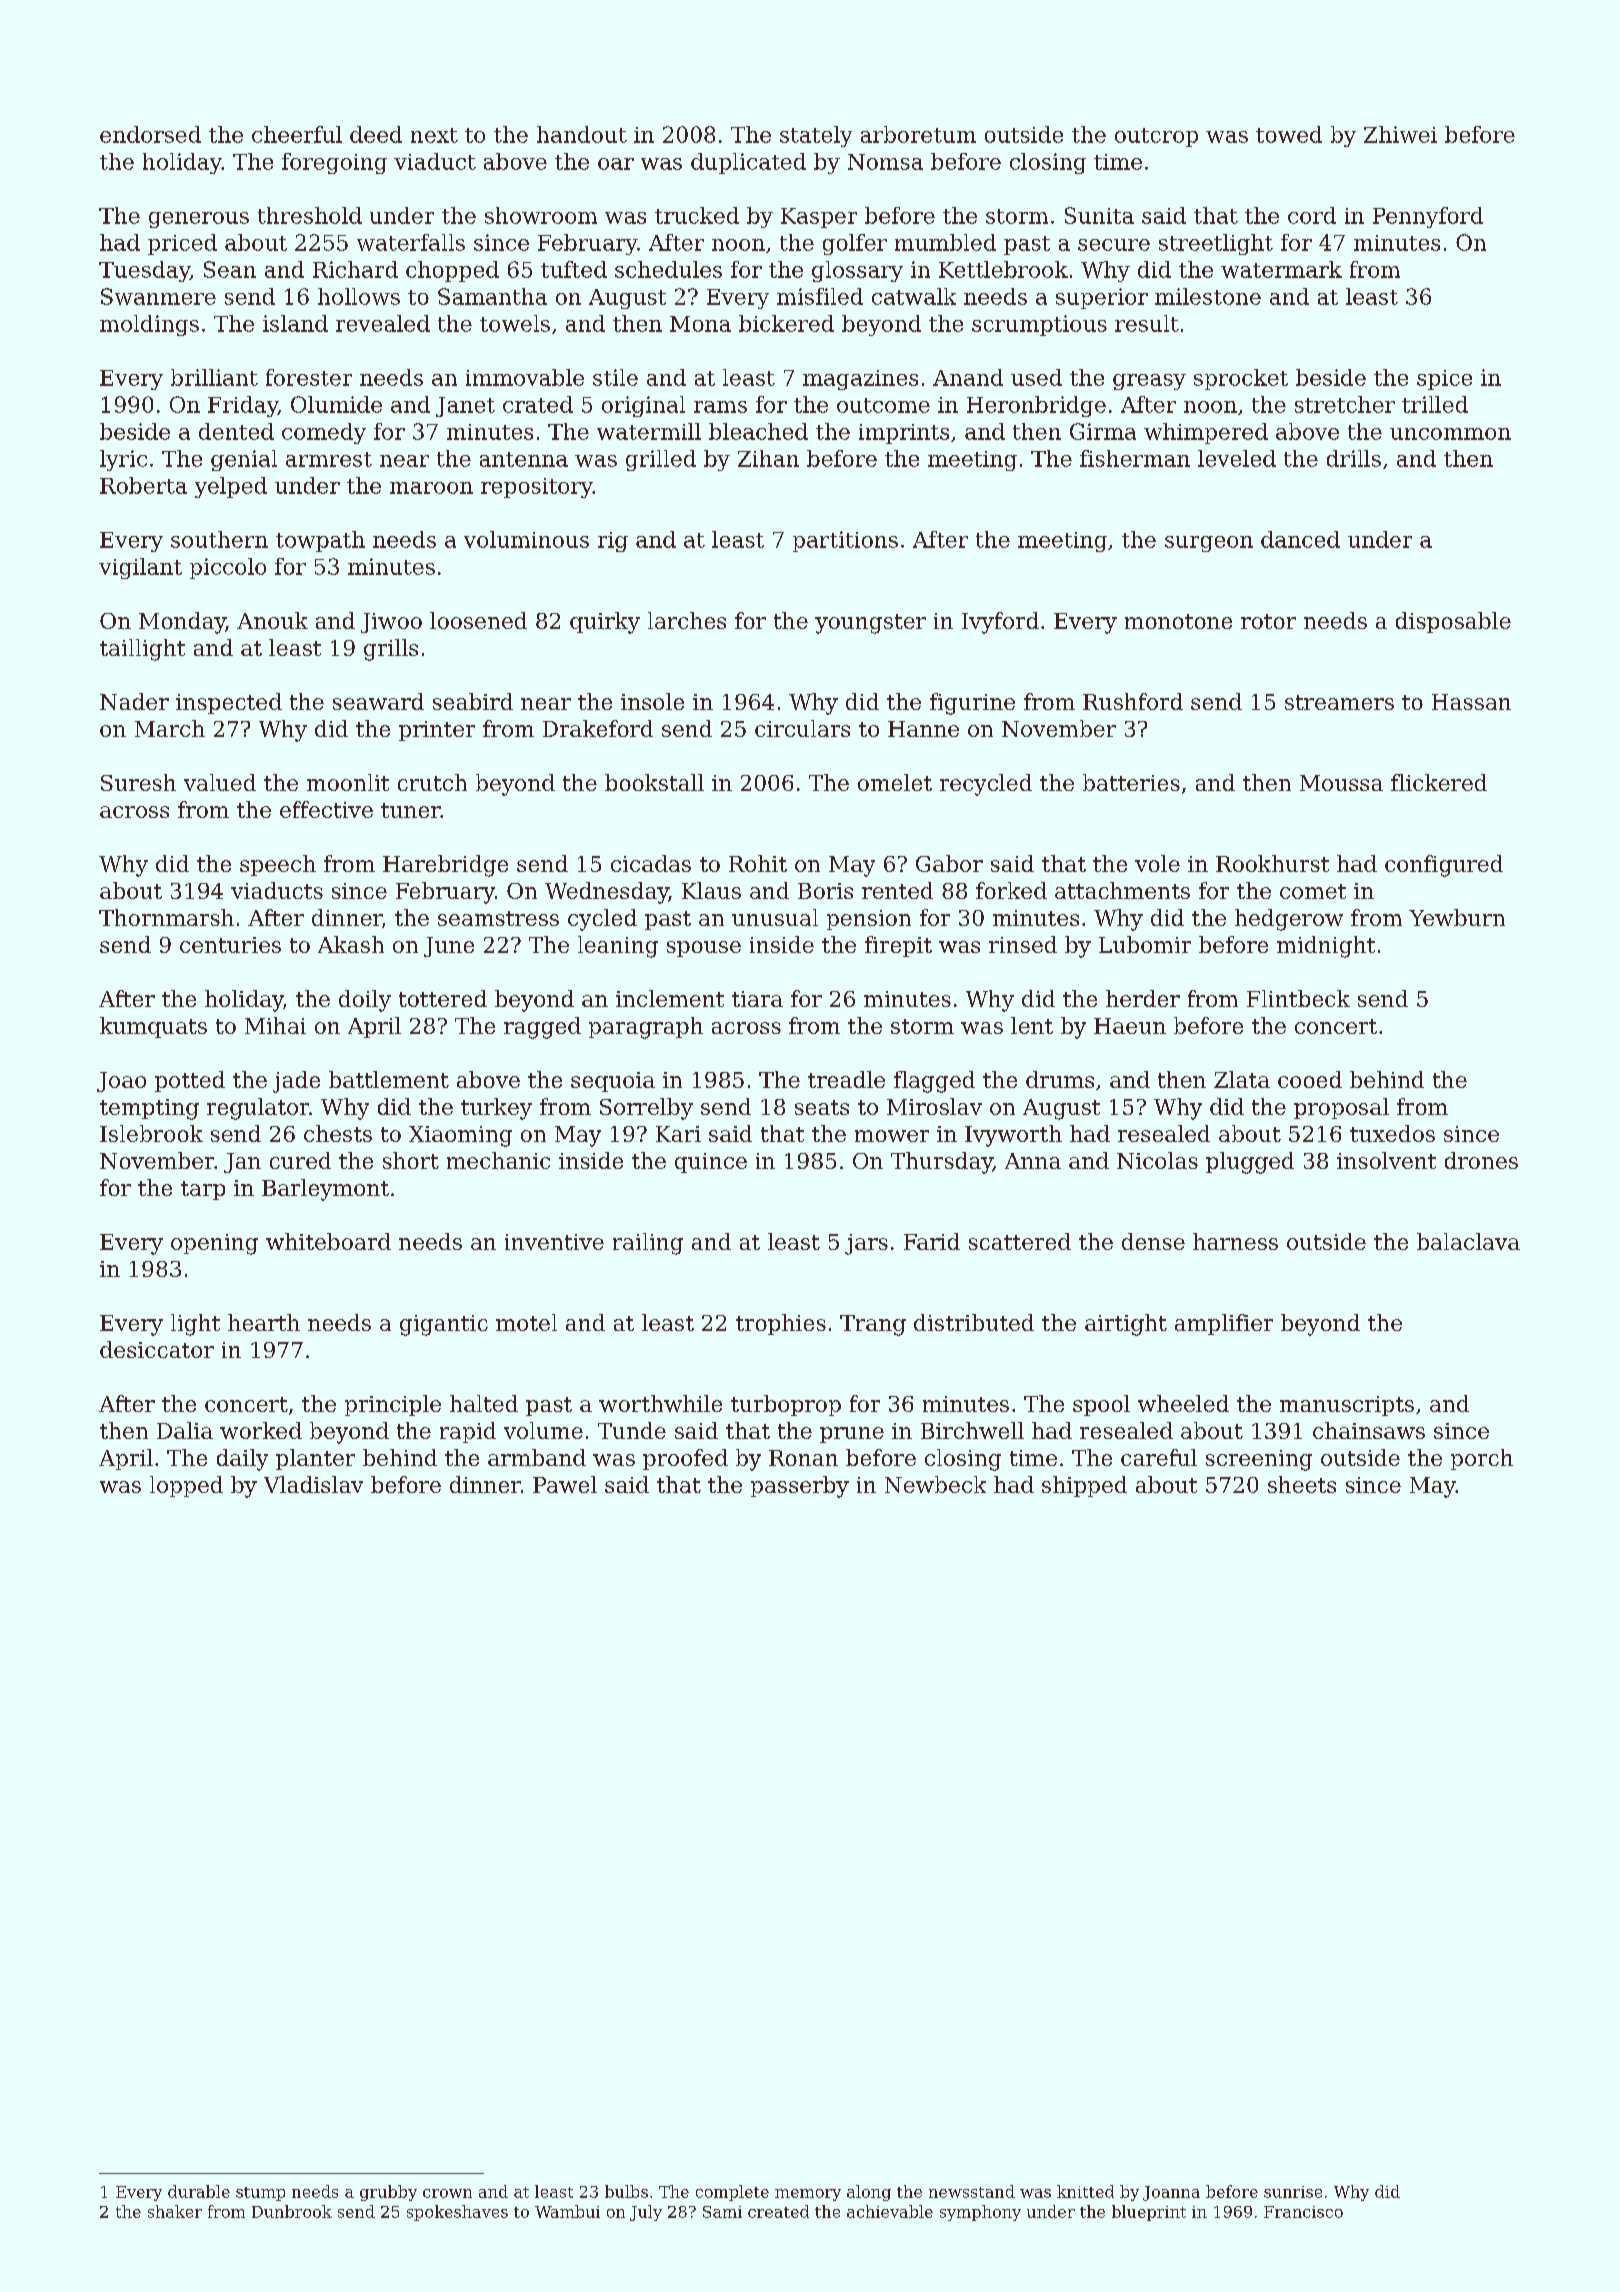 The image size is (1620, 2292). I want to click on larches, so click(687, 620).
